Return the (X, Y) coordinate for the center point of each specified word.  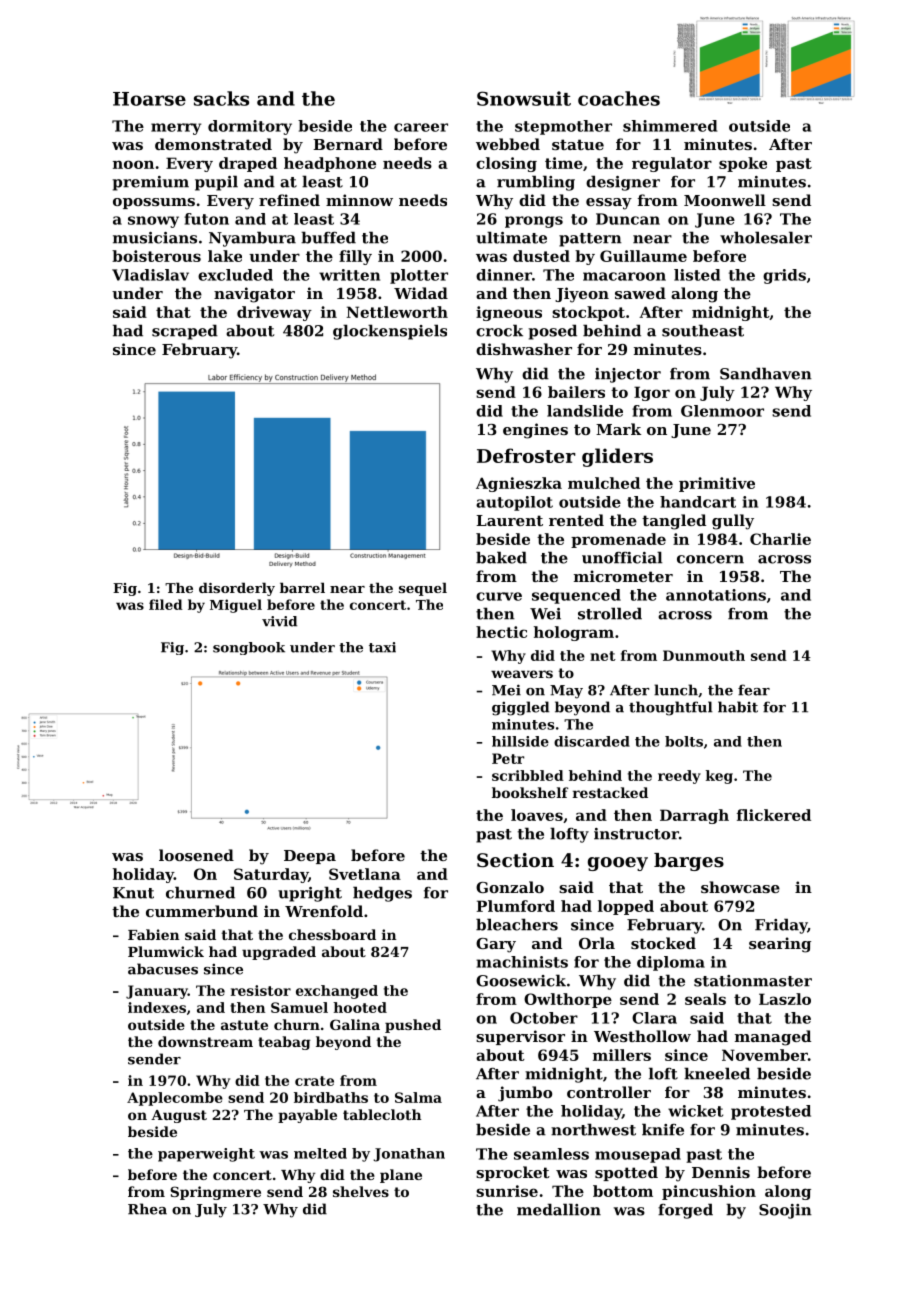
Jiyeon (582, 295)
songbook (249, 648)
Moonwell (725, 200)
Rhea (147, 1209)
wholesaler (766, 237)
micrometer (623, 576)
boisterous (156, 256)
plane (401, 1176)
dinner (504, 275)
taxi (382, 647)
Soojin (785, 1211)
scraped (185, 332)
